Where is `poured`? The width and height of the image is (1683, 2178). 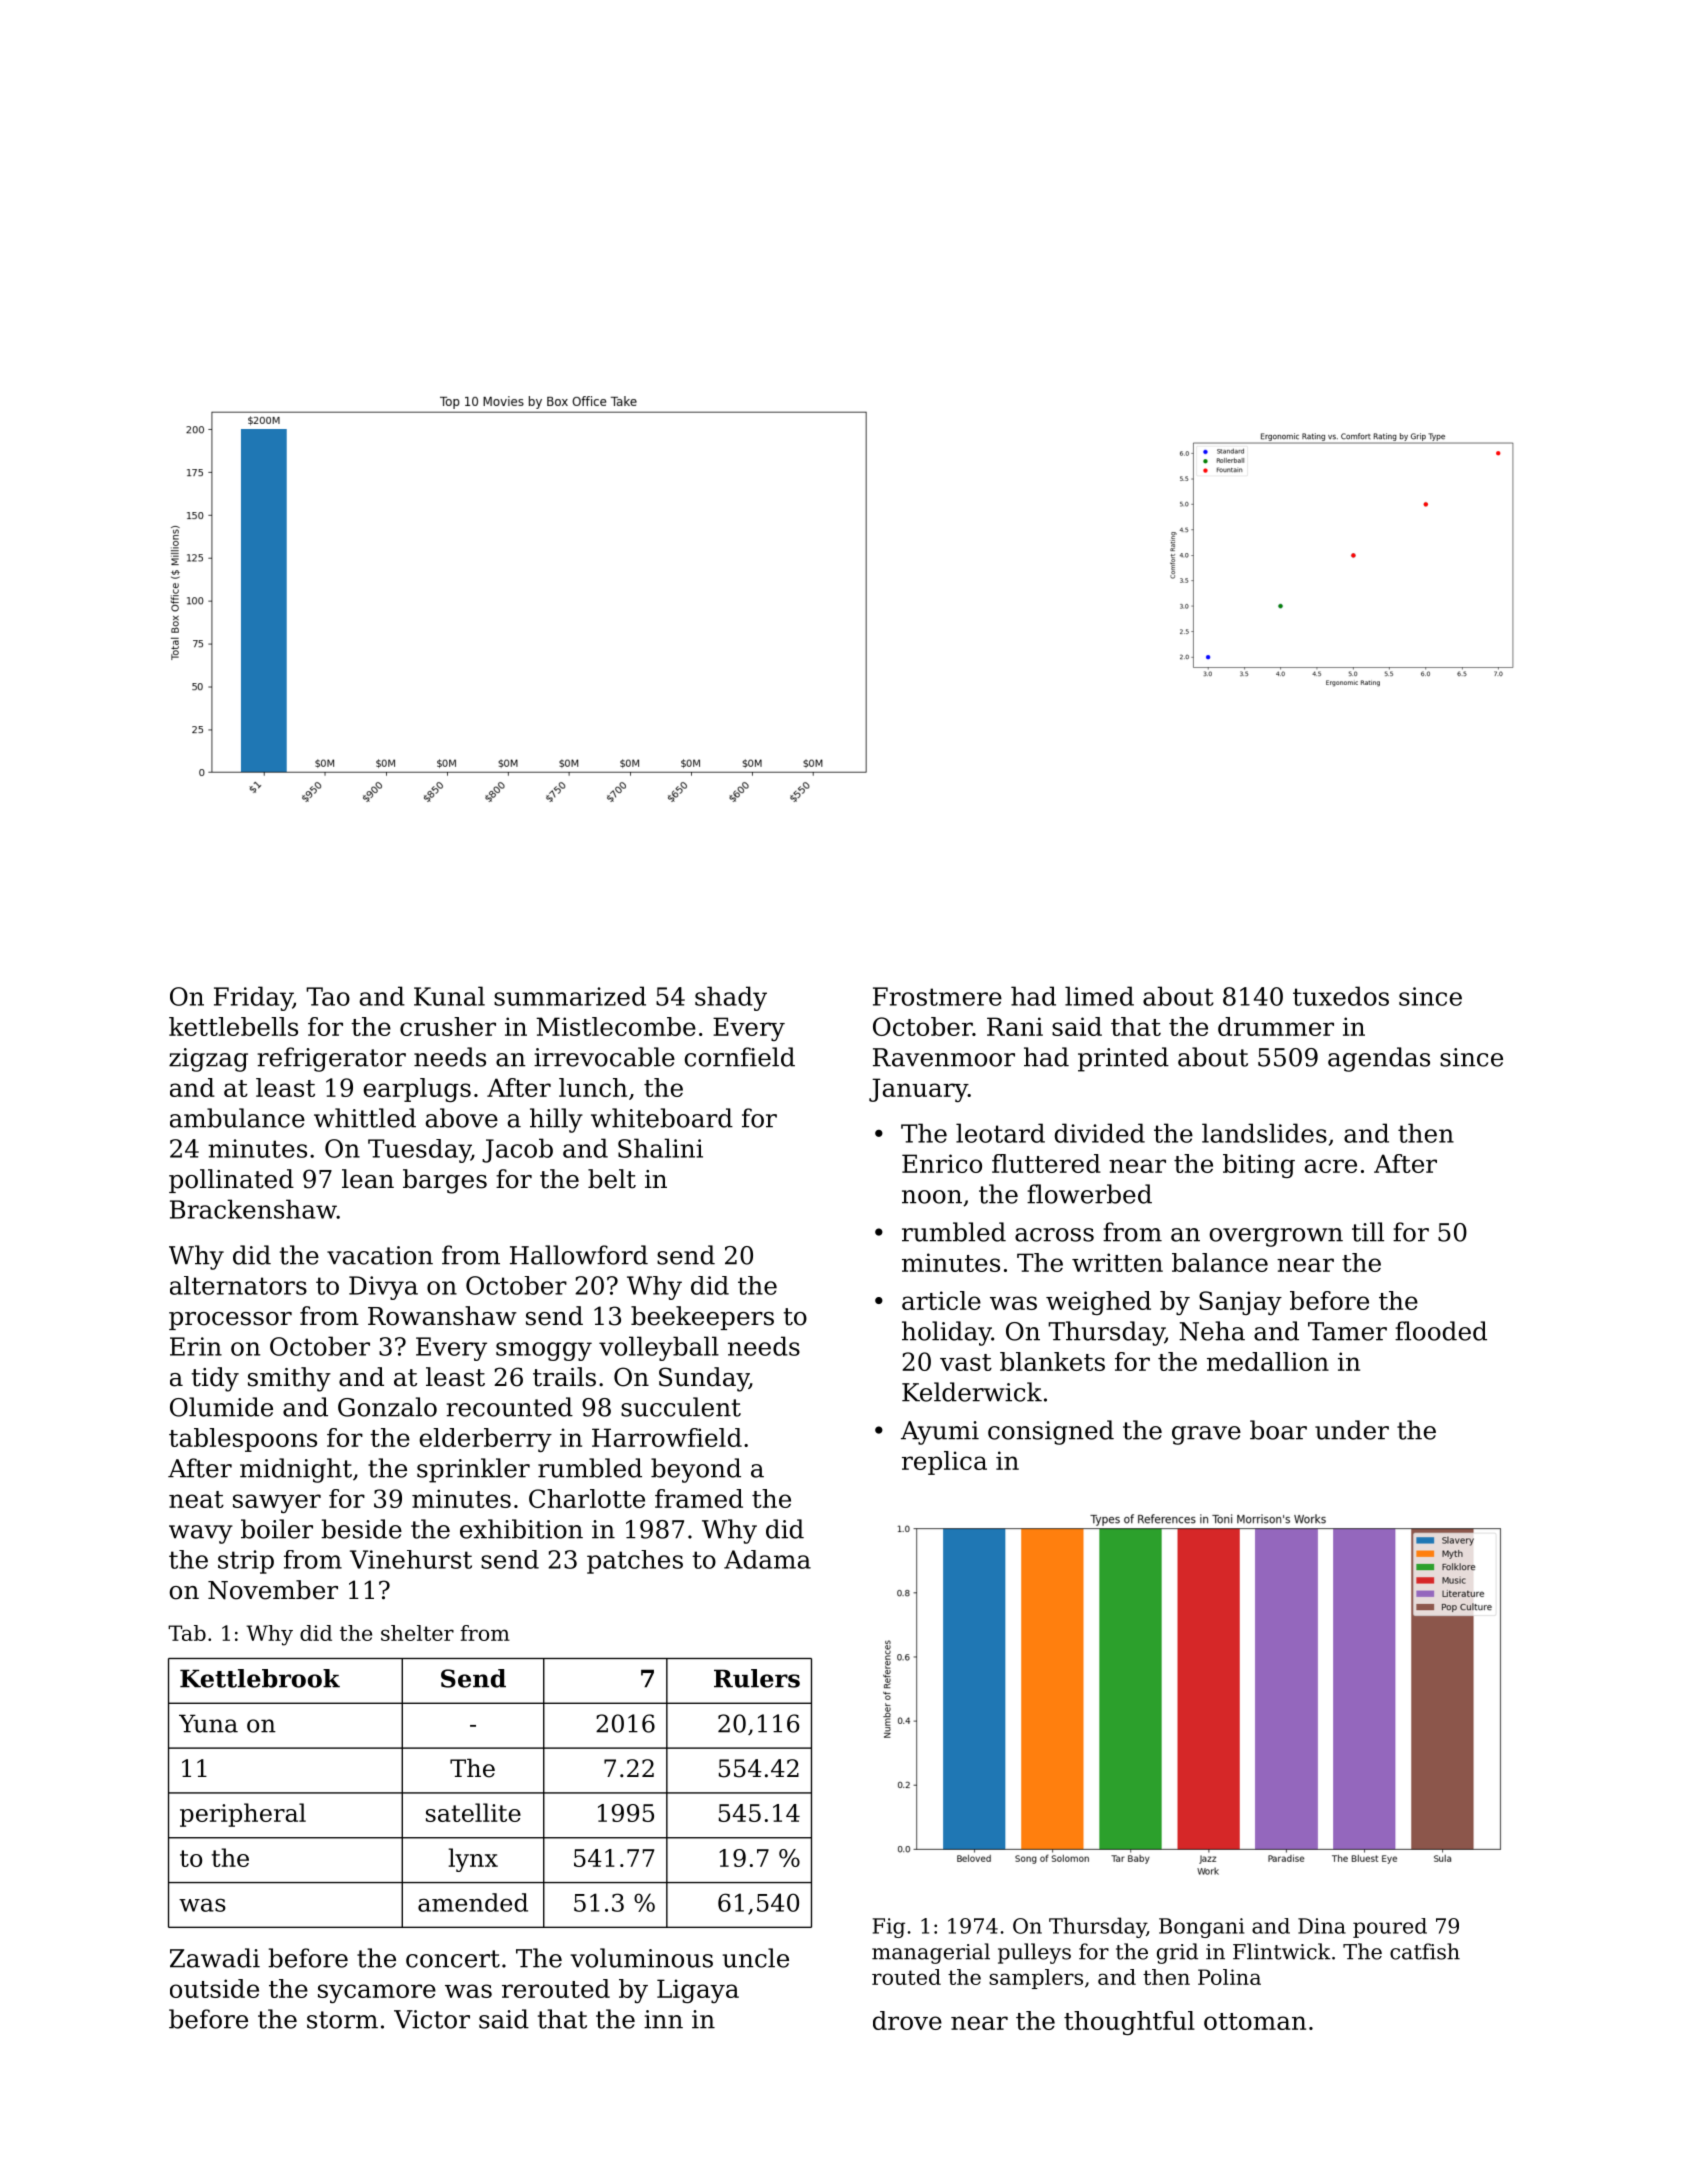 poured is located at coordinates (1390, 1928).
